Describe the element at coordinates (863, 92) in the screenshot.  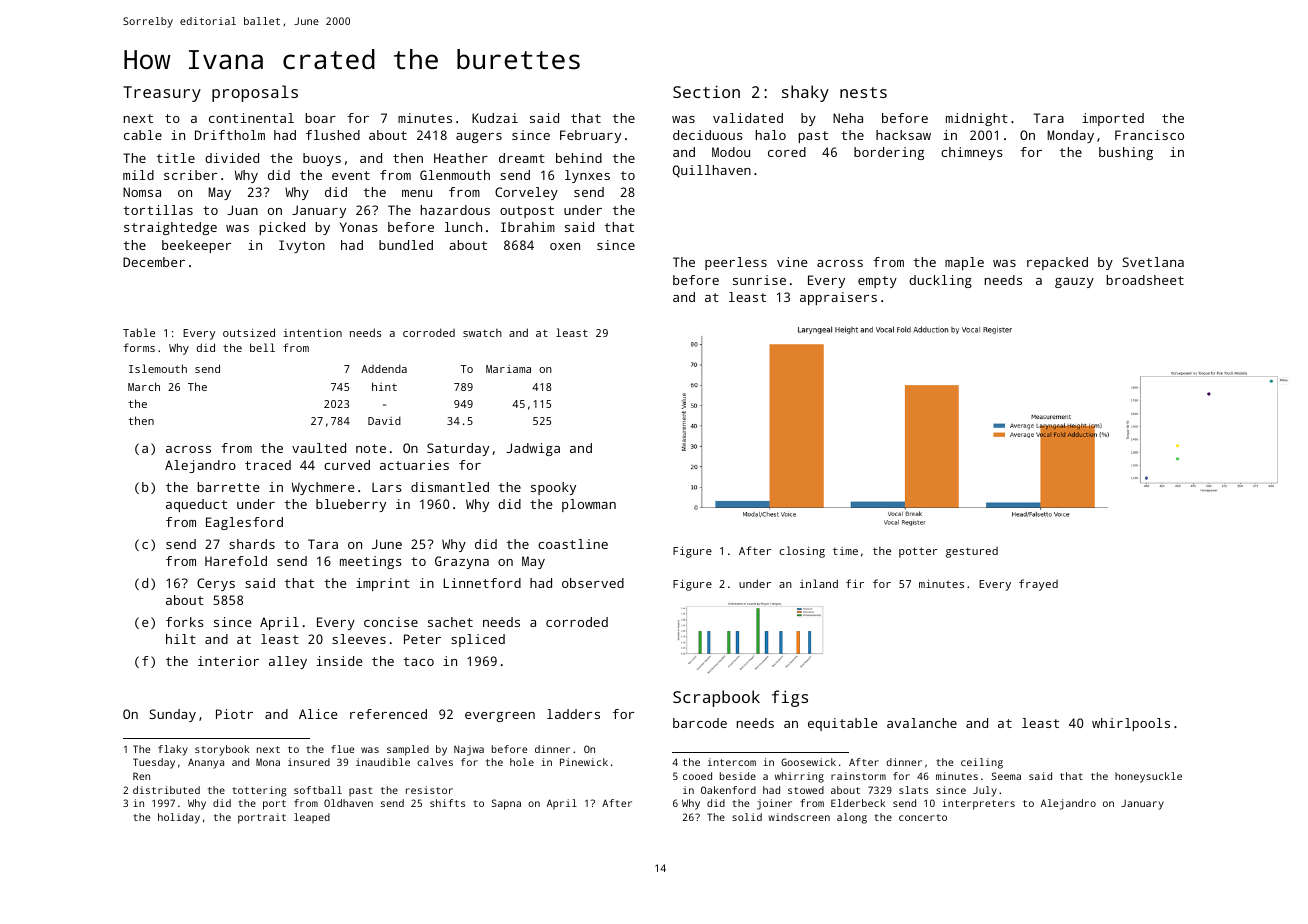
I see `nests` at that location.
